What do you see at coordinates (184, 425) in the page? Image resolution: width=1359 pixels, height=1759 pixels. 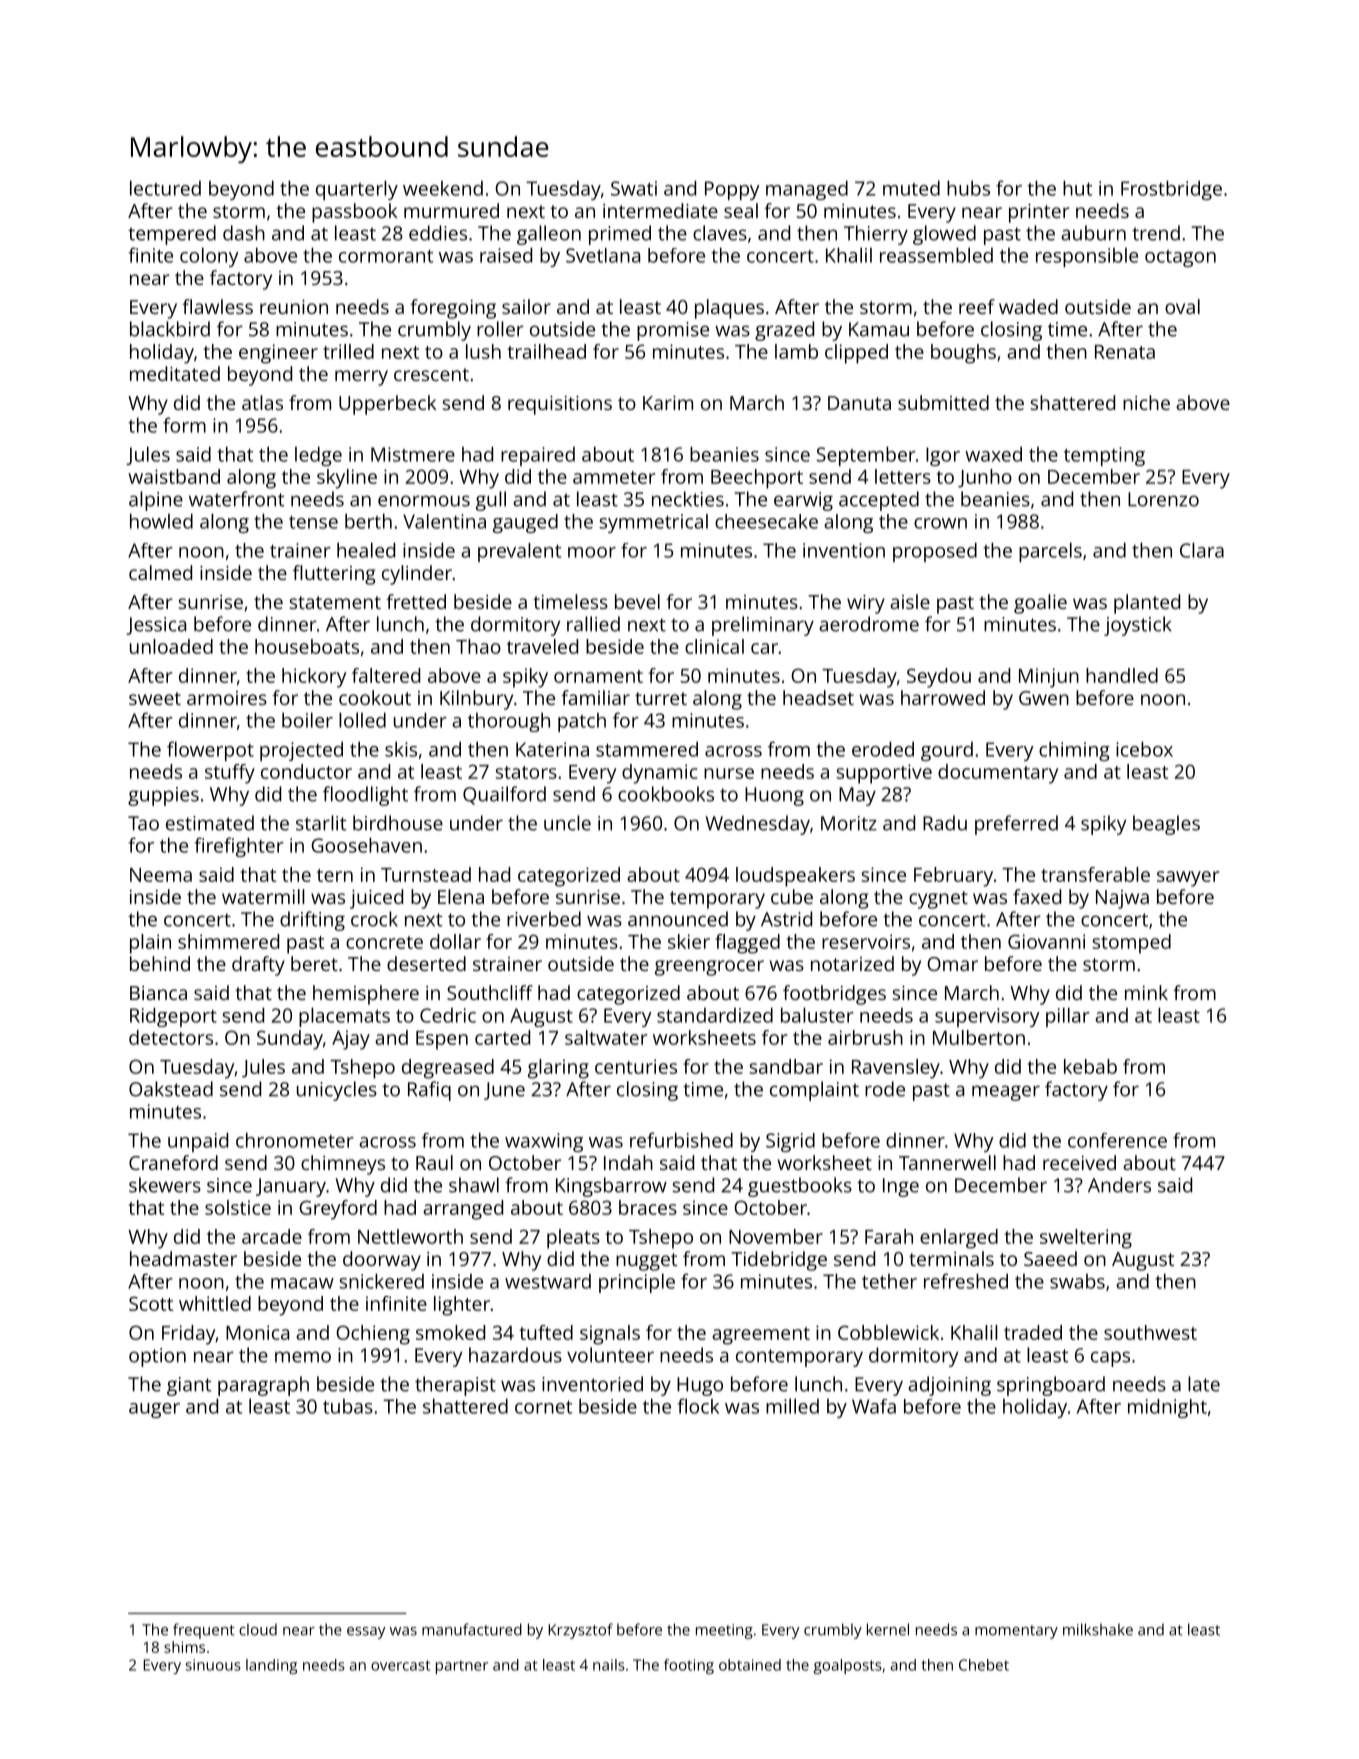 I see `form` at bounding box center [184, 425].
